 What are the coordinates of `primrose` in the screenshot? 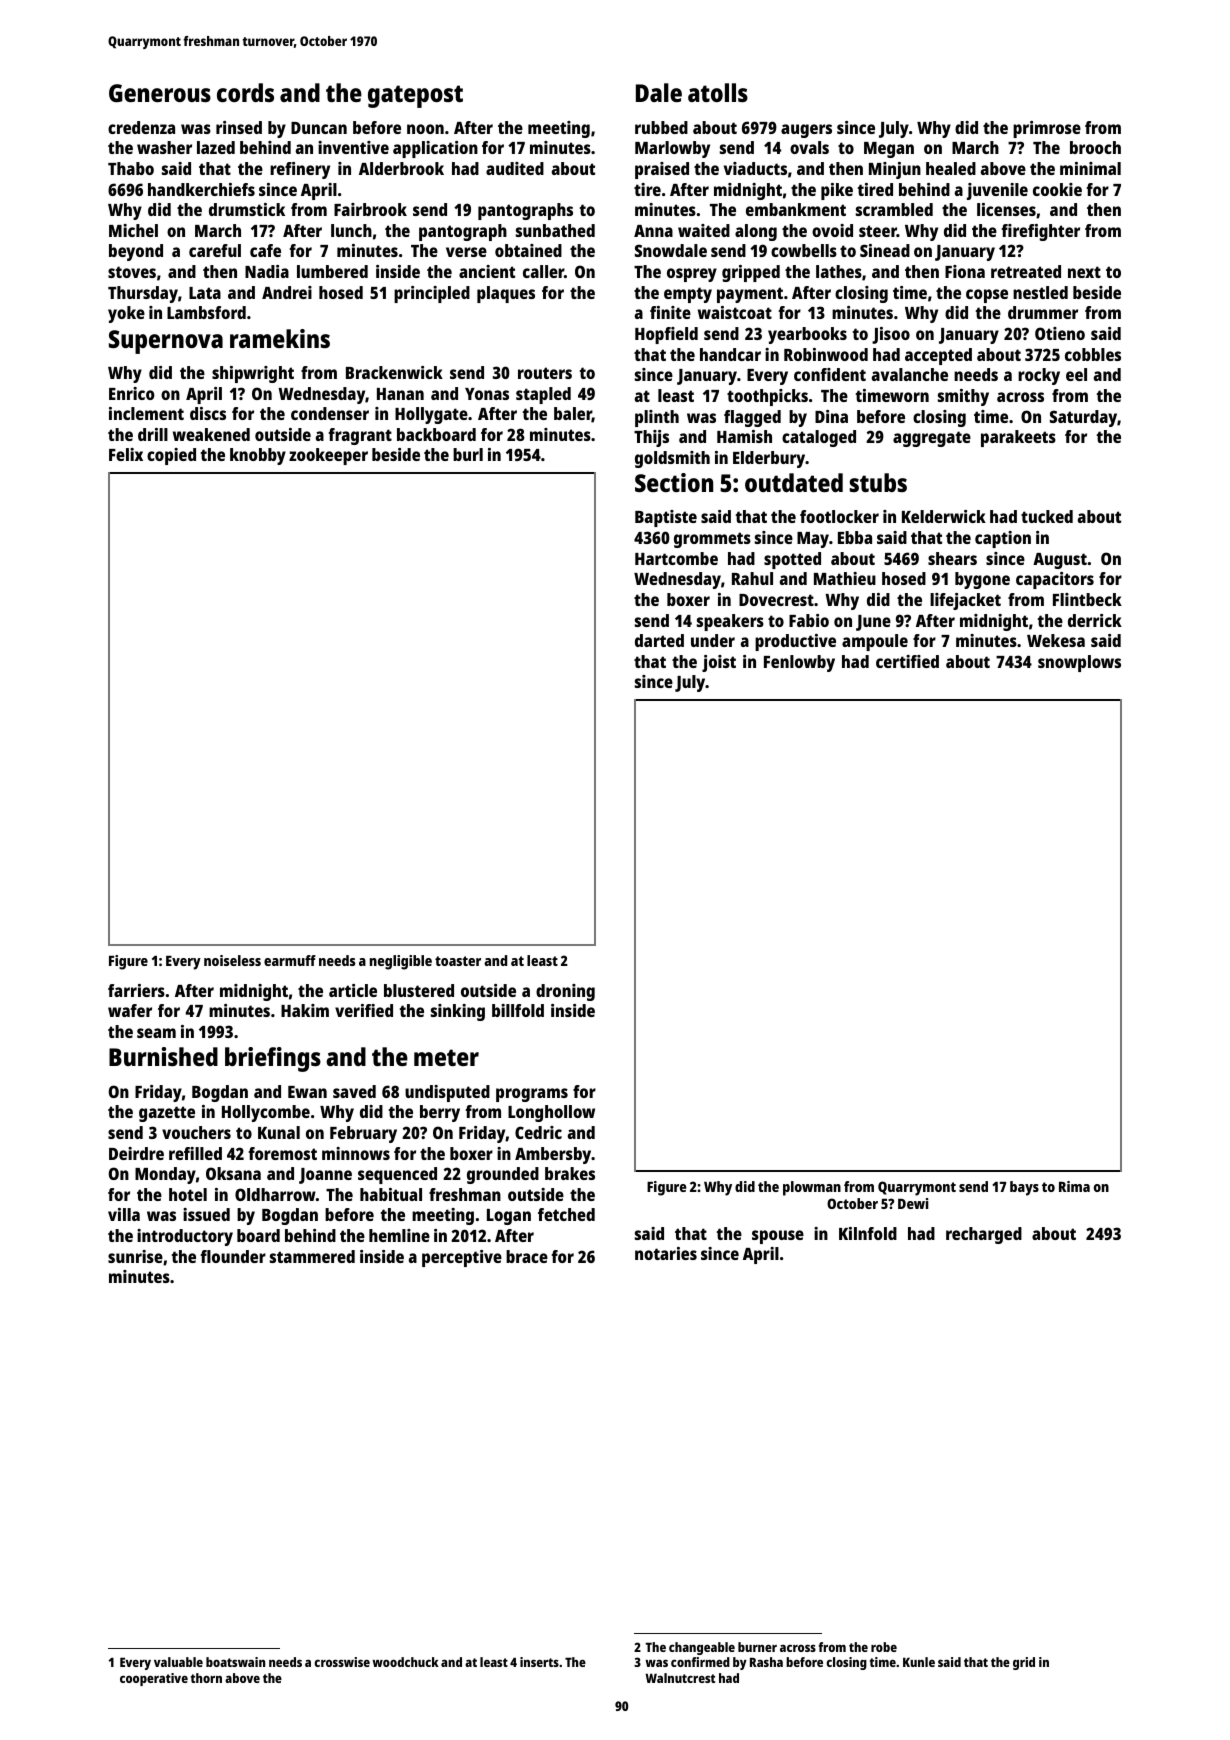 It's located at (1047, 129).
